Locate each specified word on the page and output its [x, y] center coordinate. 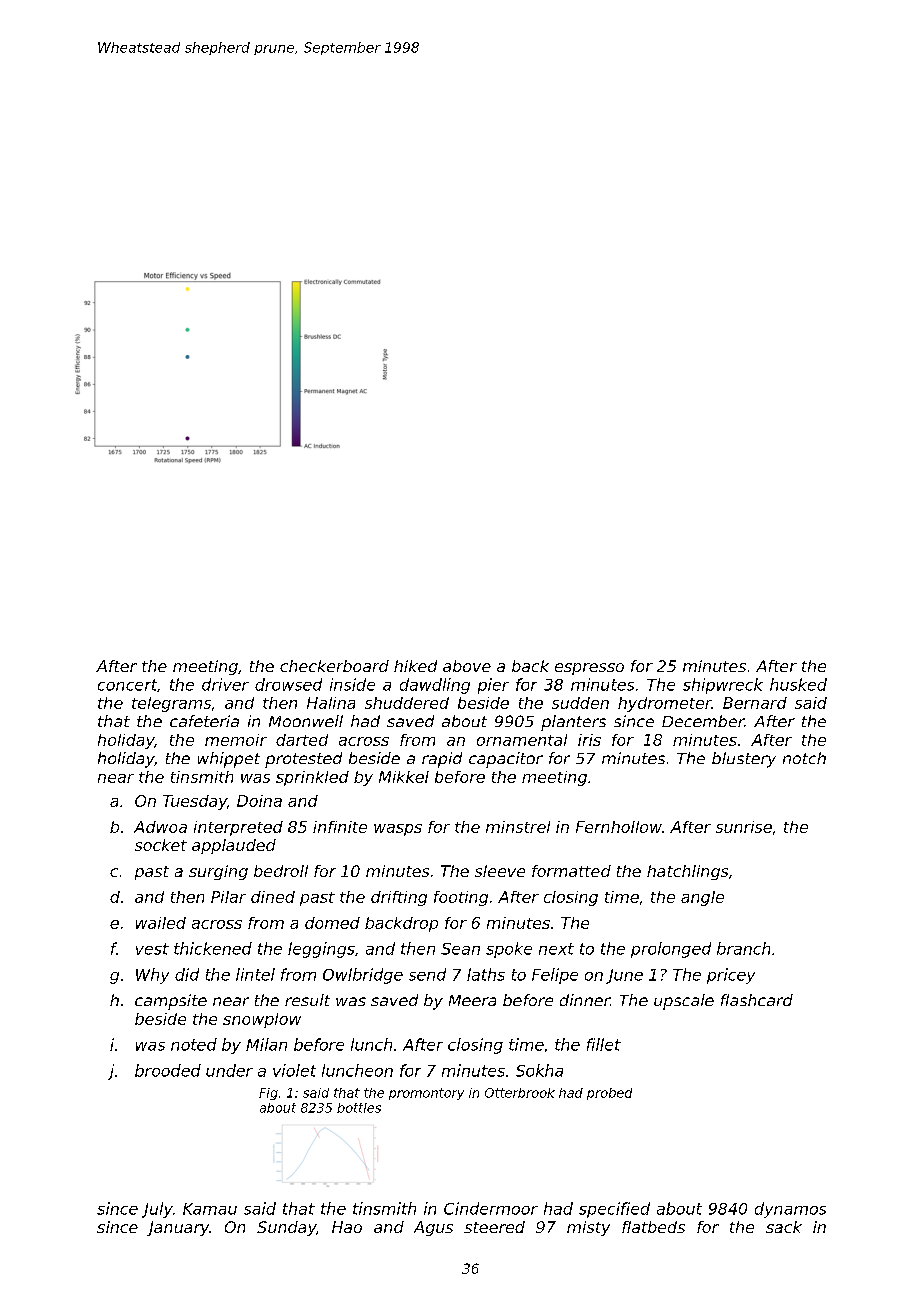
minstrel [518, 827]
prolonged [671, 950]
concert [127, 685]
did [187, 974]
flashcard [757, 1000]
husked [798, 684]
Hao [347, 1227]
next [556, 949]
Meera [472, 1000]
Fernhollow [619, 827]
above [467, 666]
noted [194, 1044]
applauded [234, 846]
